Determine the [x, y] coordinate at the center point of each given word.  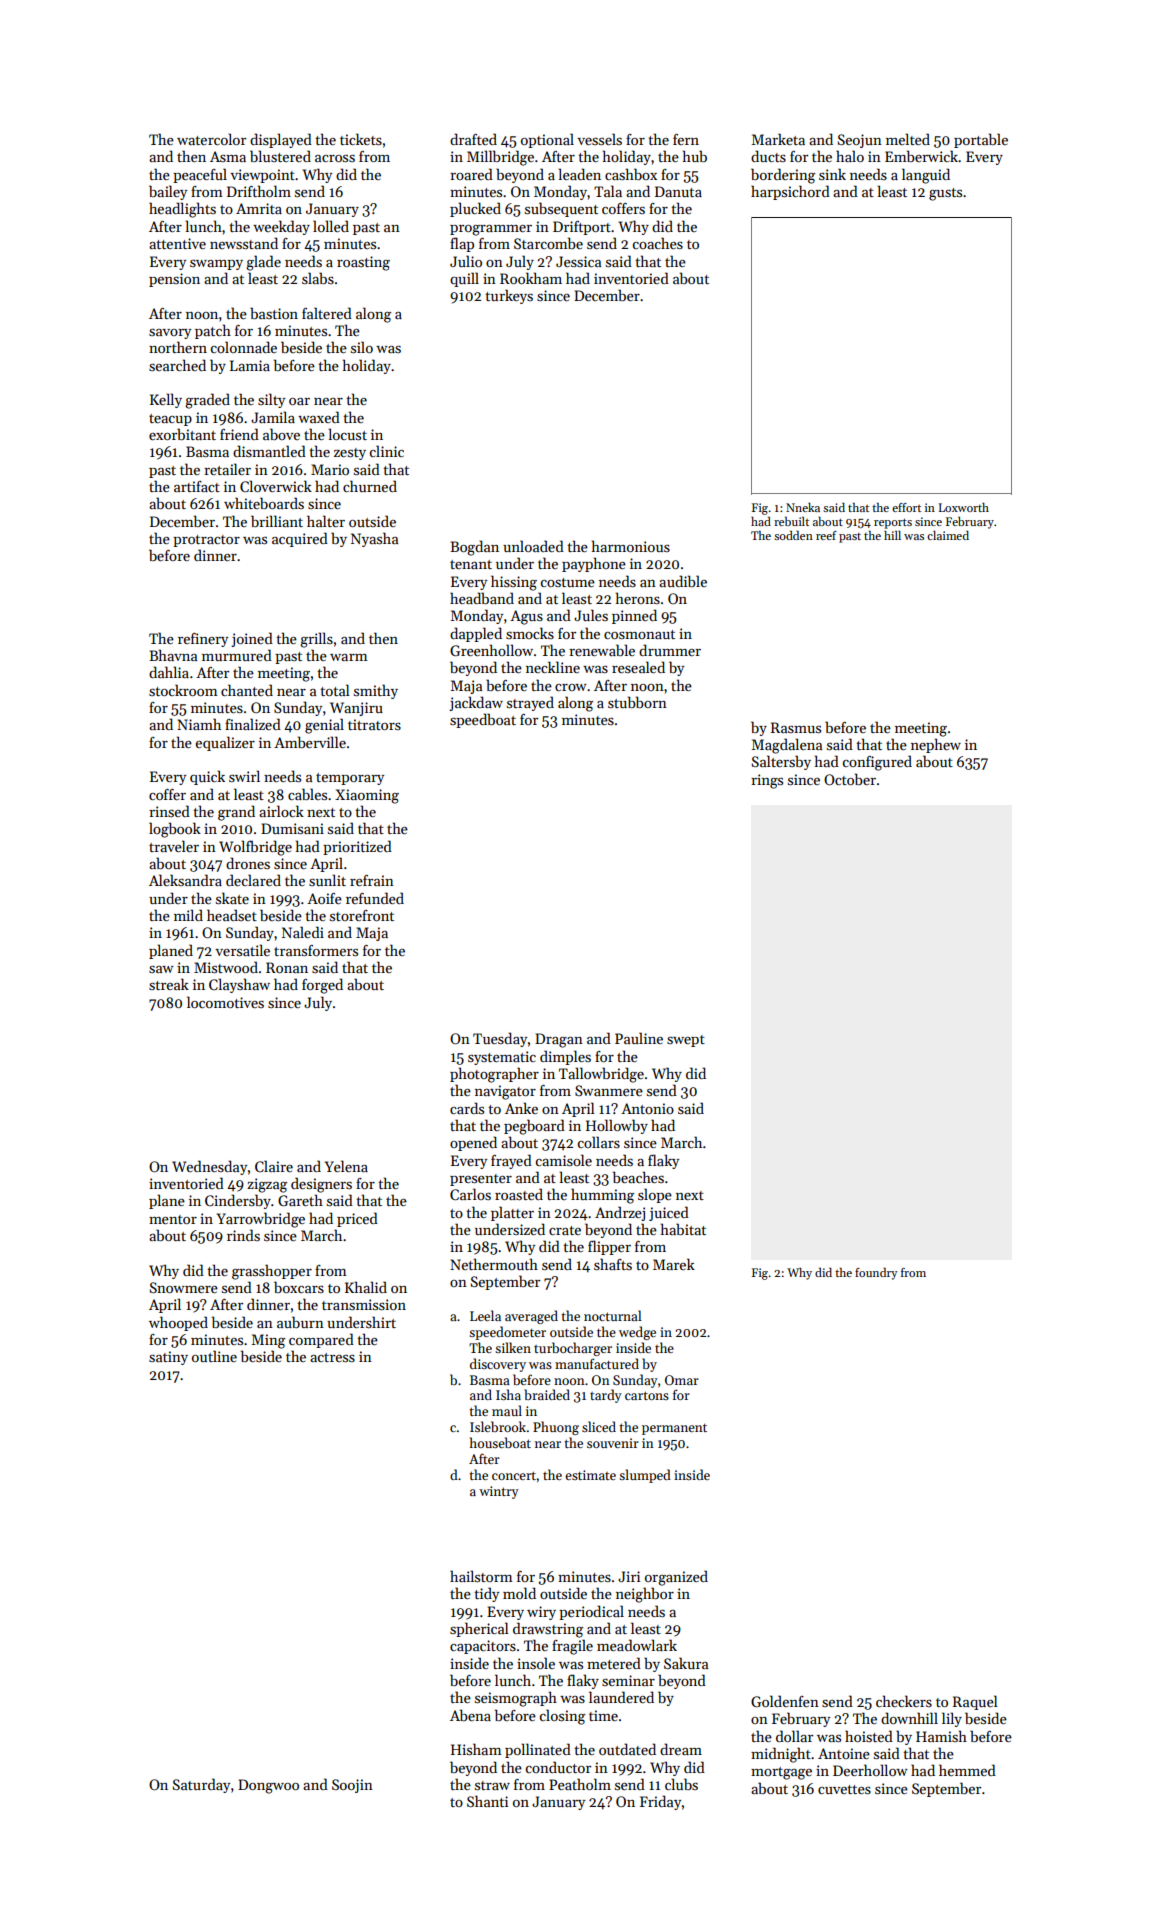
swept [686, 1041]
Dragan [559, 1040]
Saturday [201, 1785]
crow [571, 687]
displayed [281, 140]
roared [471, 174]
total [335, 690]
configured [877, 763]
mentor [173, 1219]
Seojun [860, 141]
